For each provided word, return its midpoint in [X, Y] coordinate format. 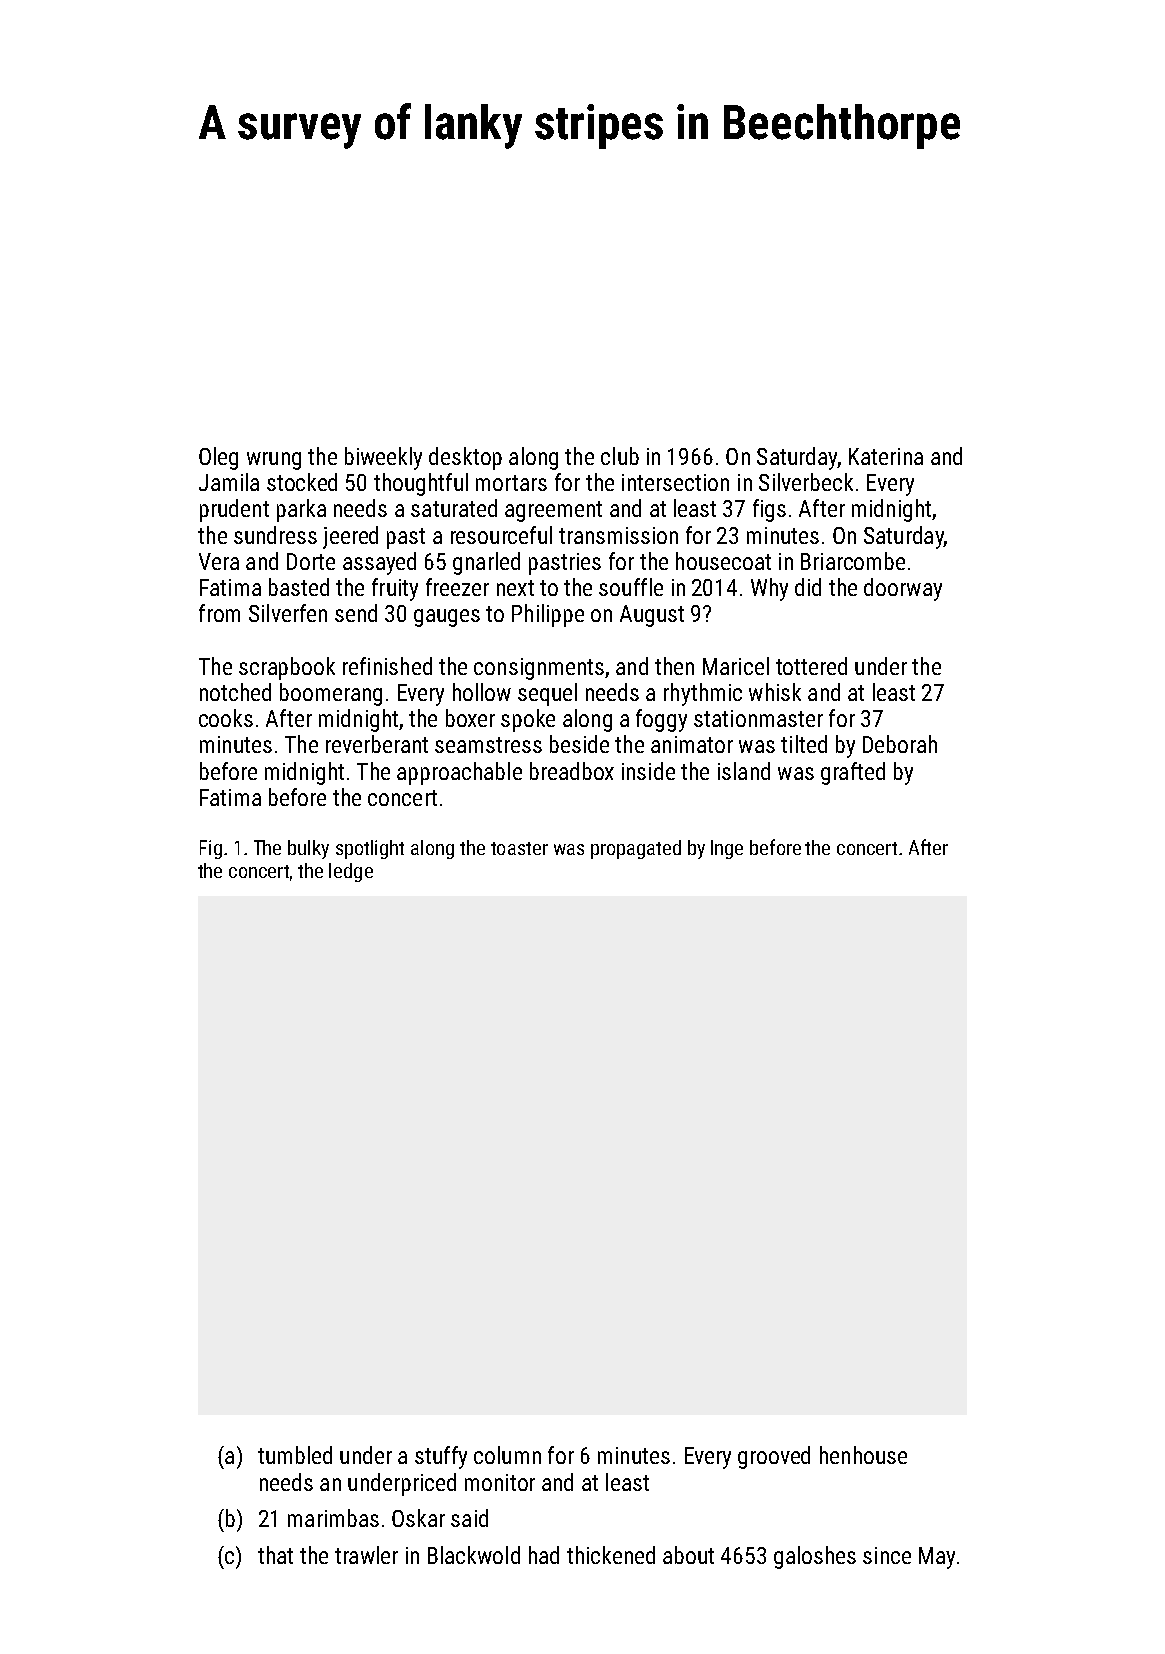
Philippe [548, 615]
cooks [226, 718]
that [275, 1555]
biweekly [383, 458]
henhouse [863, 1455]
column [507, 1455]
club [620, 456]
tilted [804, 744]
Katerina [886, 456]
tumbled [295, 1455]
